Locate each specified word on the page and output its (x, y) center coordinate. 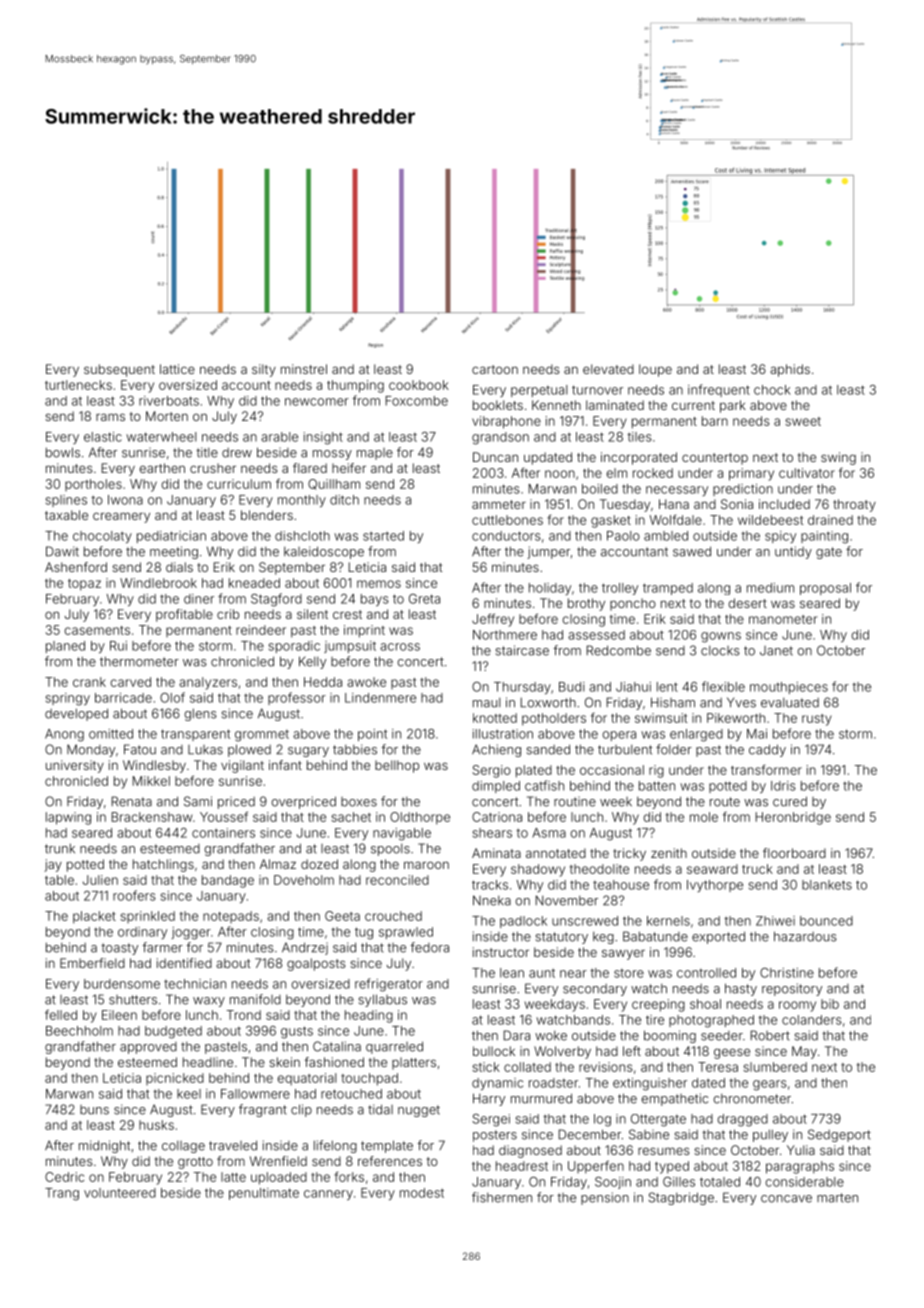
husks (156, 1125)
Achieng (496, 750)
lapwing (68, 818)
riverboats (169, 401)
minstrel (304, 369)
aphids (790, 370)
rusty (817, 720)
